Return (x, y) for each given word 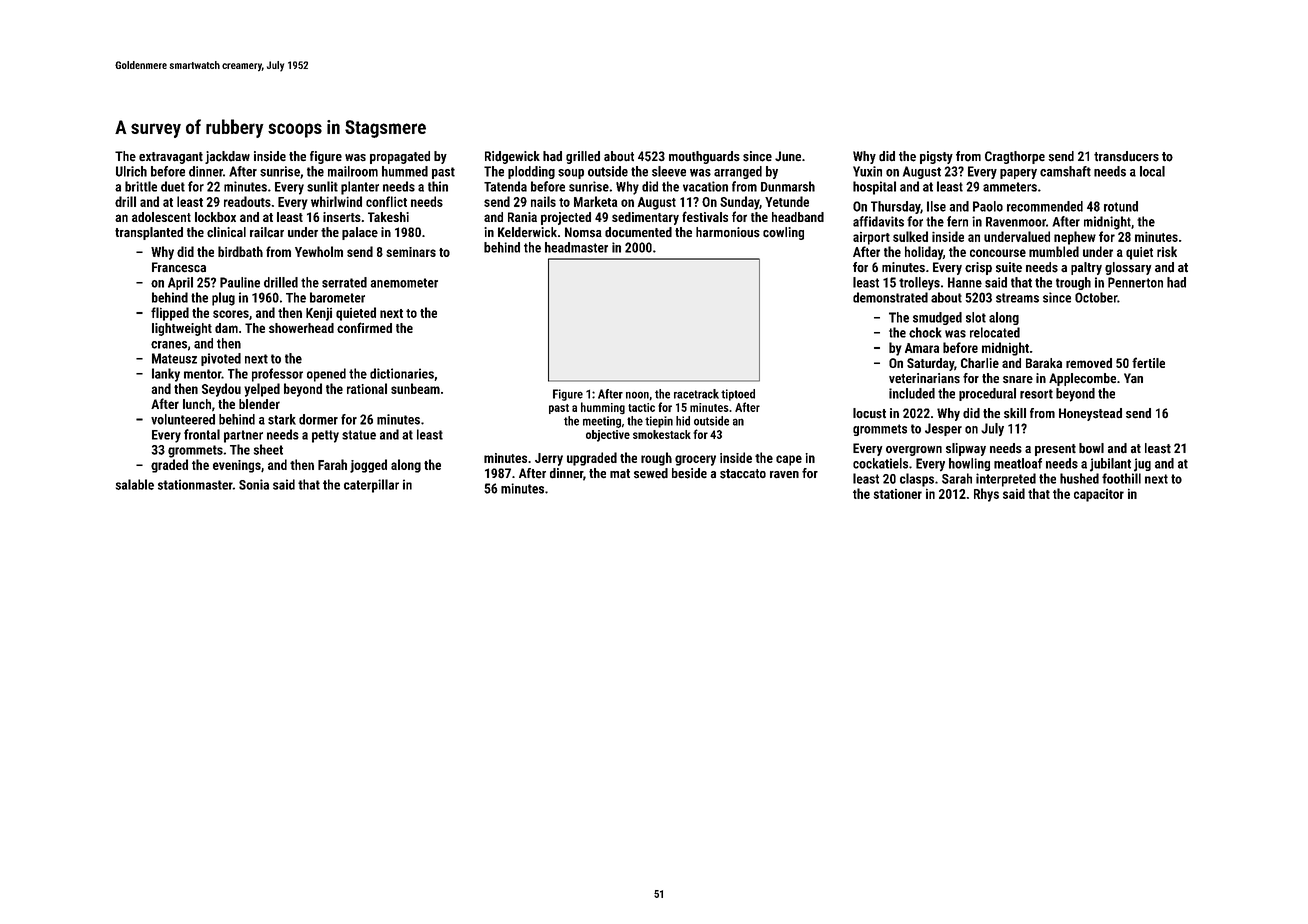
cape (789, 460)
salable (135, 484)
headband (798, 217)
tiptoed (738, 395)
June (788, 156)
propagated (400, 157)
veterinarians (924, 378)
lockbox (215, 217)
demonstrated (890, 297)
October (1096, 297)
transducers (1126, 156)
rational (367, 388)
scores (231, 314)
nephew (1075, 238)
